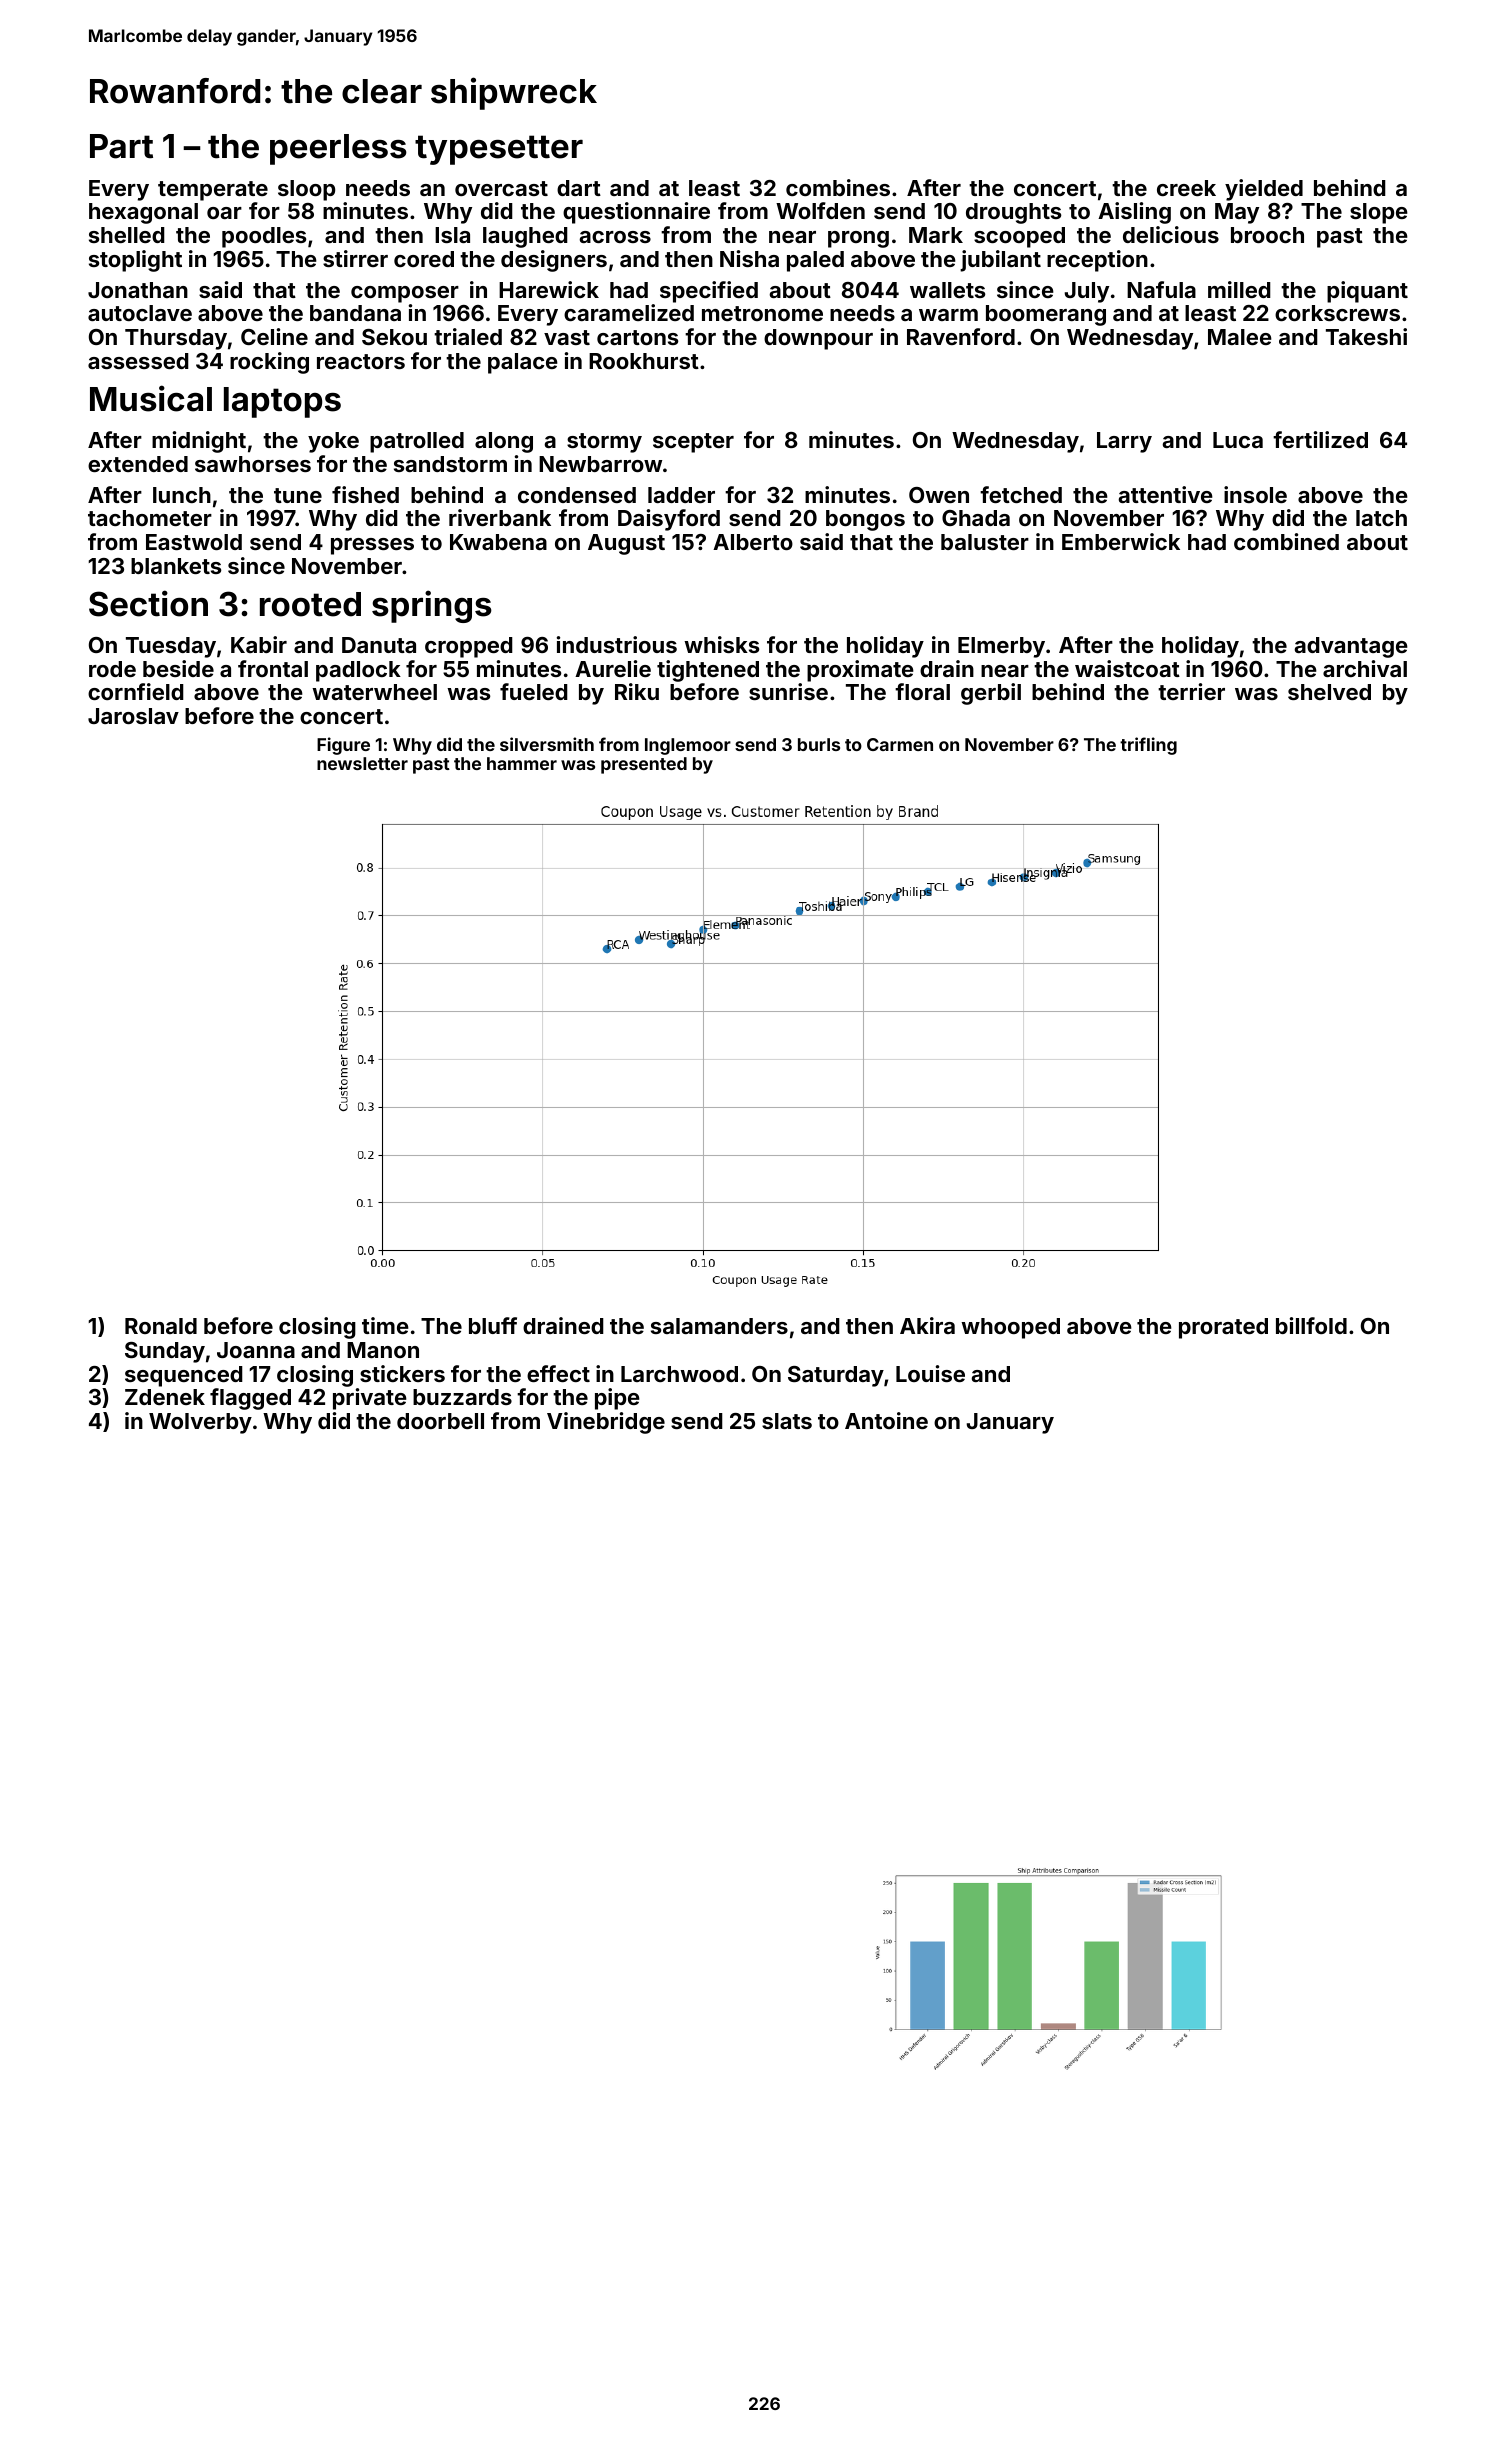  Describe the element at coordinates (385, 1325) in the screenshot. I see `time` at that location.
